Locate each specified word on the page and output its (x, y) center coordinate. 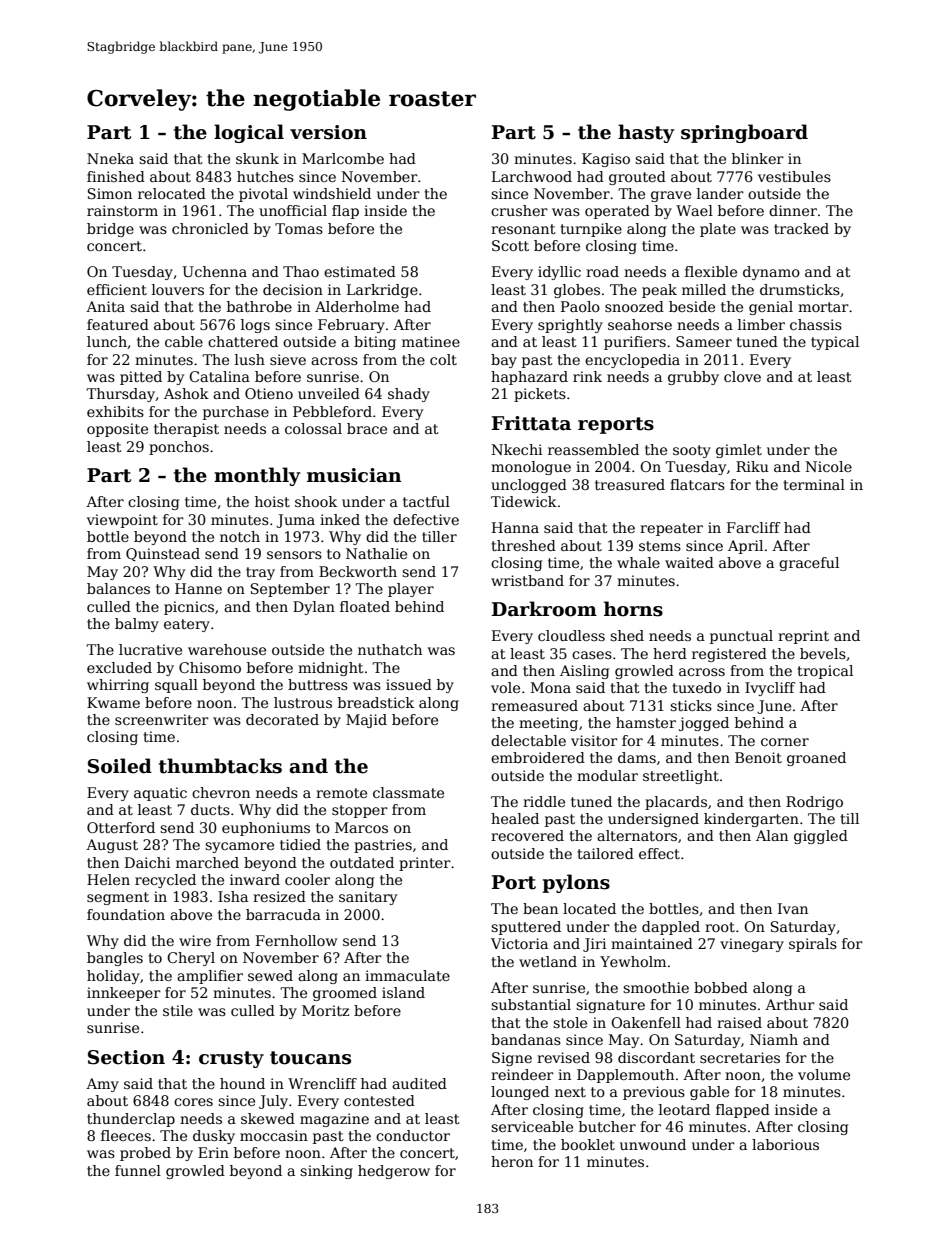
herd (670, 653)
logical (249, 133)
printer (425, 864)
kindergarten (751, 820)
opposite (117, 430)
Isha (233, 896)
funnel (138, 1170)
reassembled (593, 449)
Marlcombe (343, 158)
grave (671, 196)
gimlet (739, 451)
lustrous (303, 702)
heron (512, 1161)
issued (409, 684)
